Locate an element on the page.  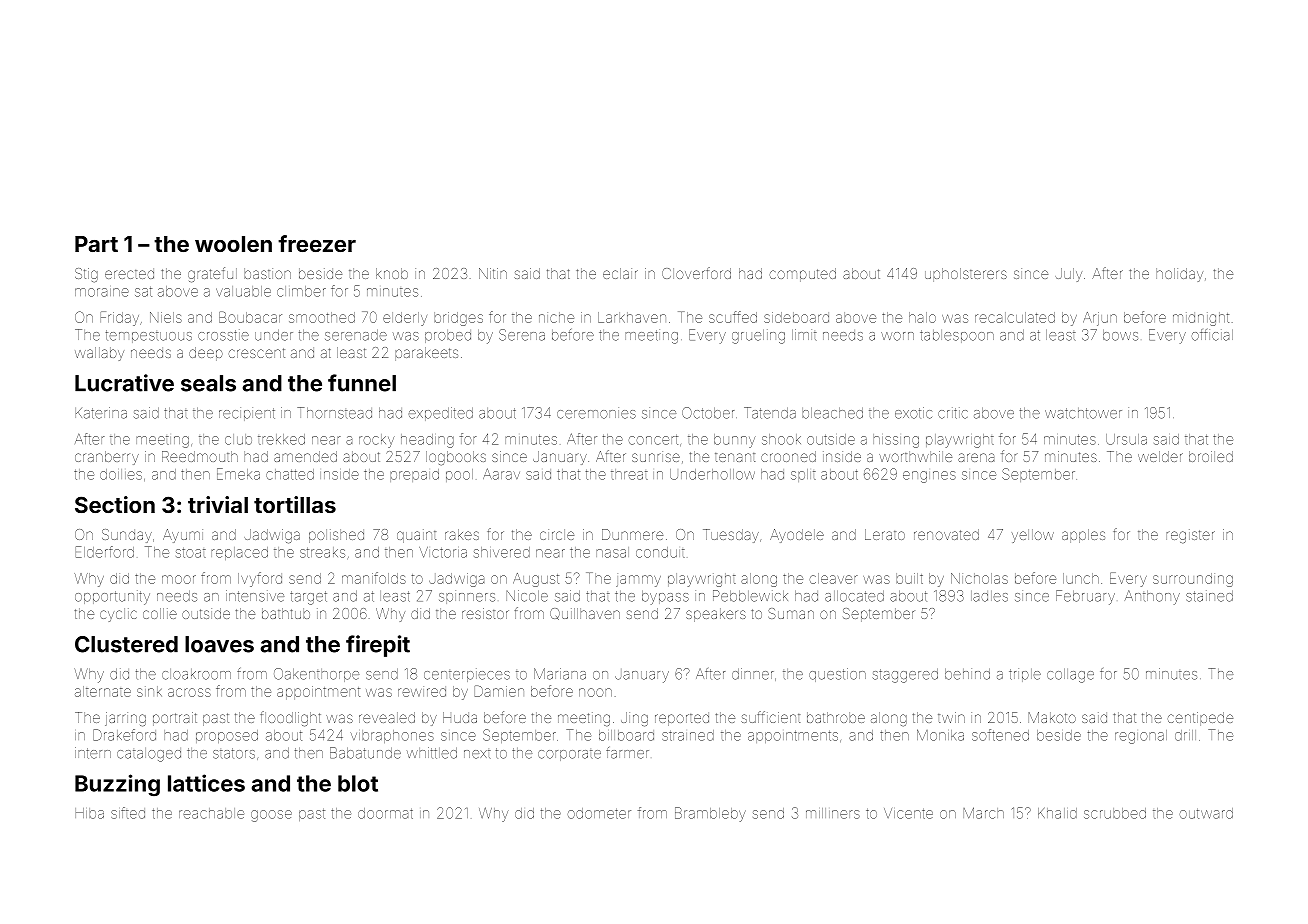
July is located at coordinates (1068, 275).
